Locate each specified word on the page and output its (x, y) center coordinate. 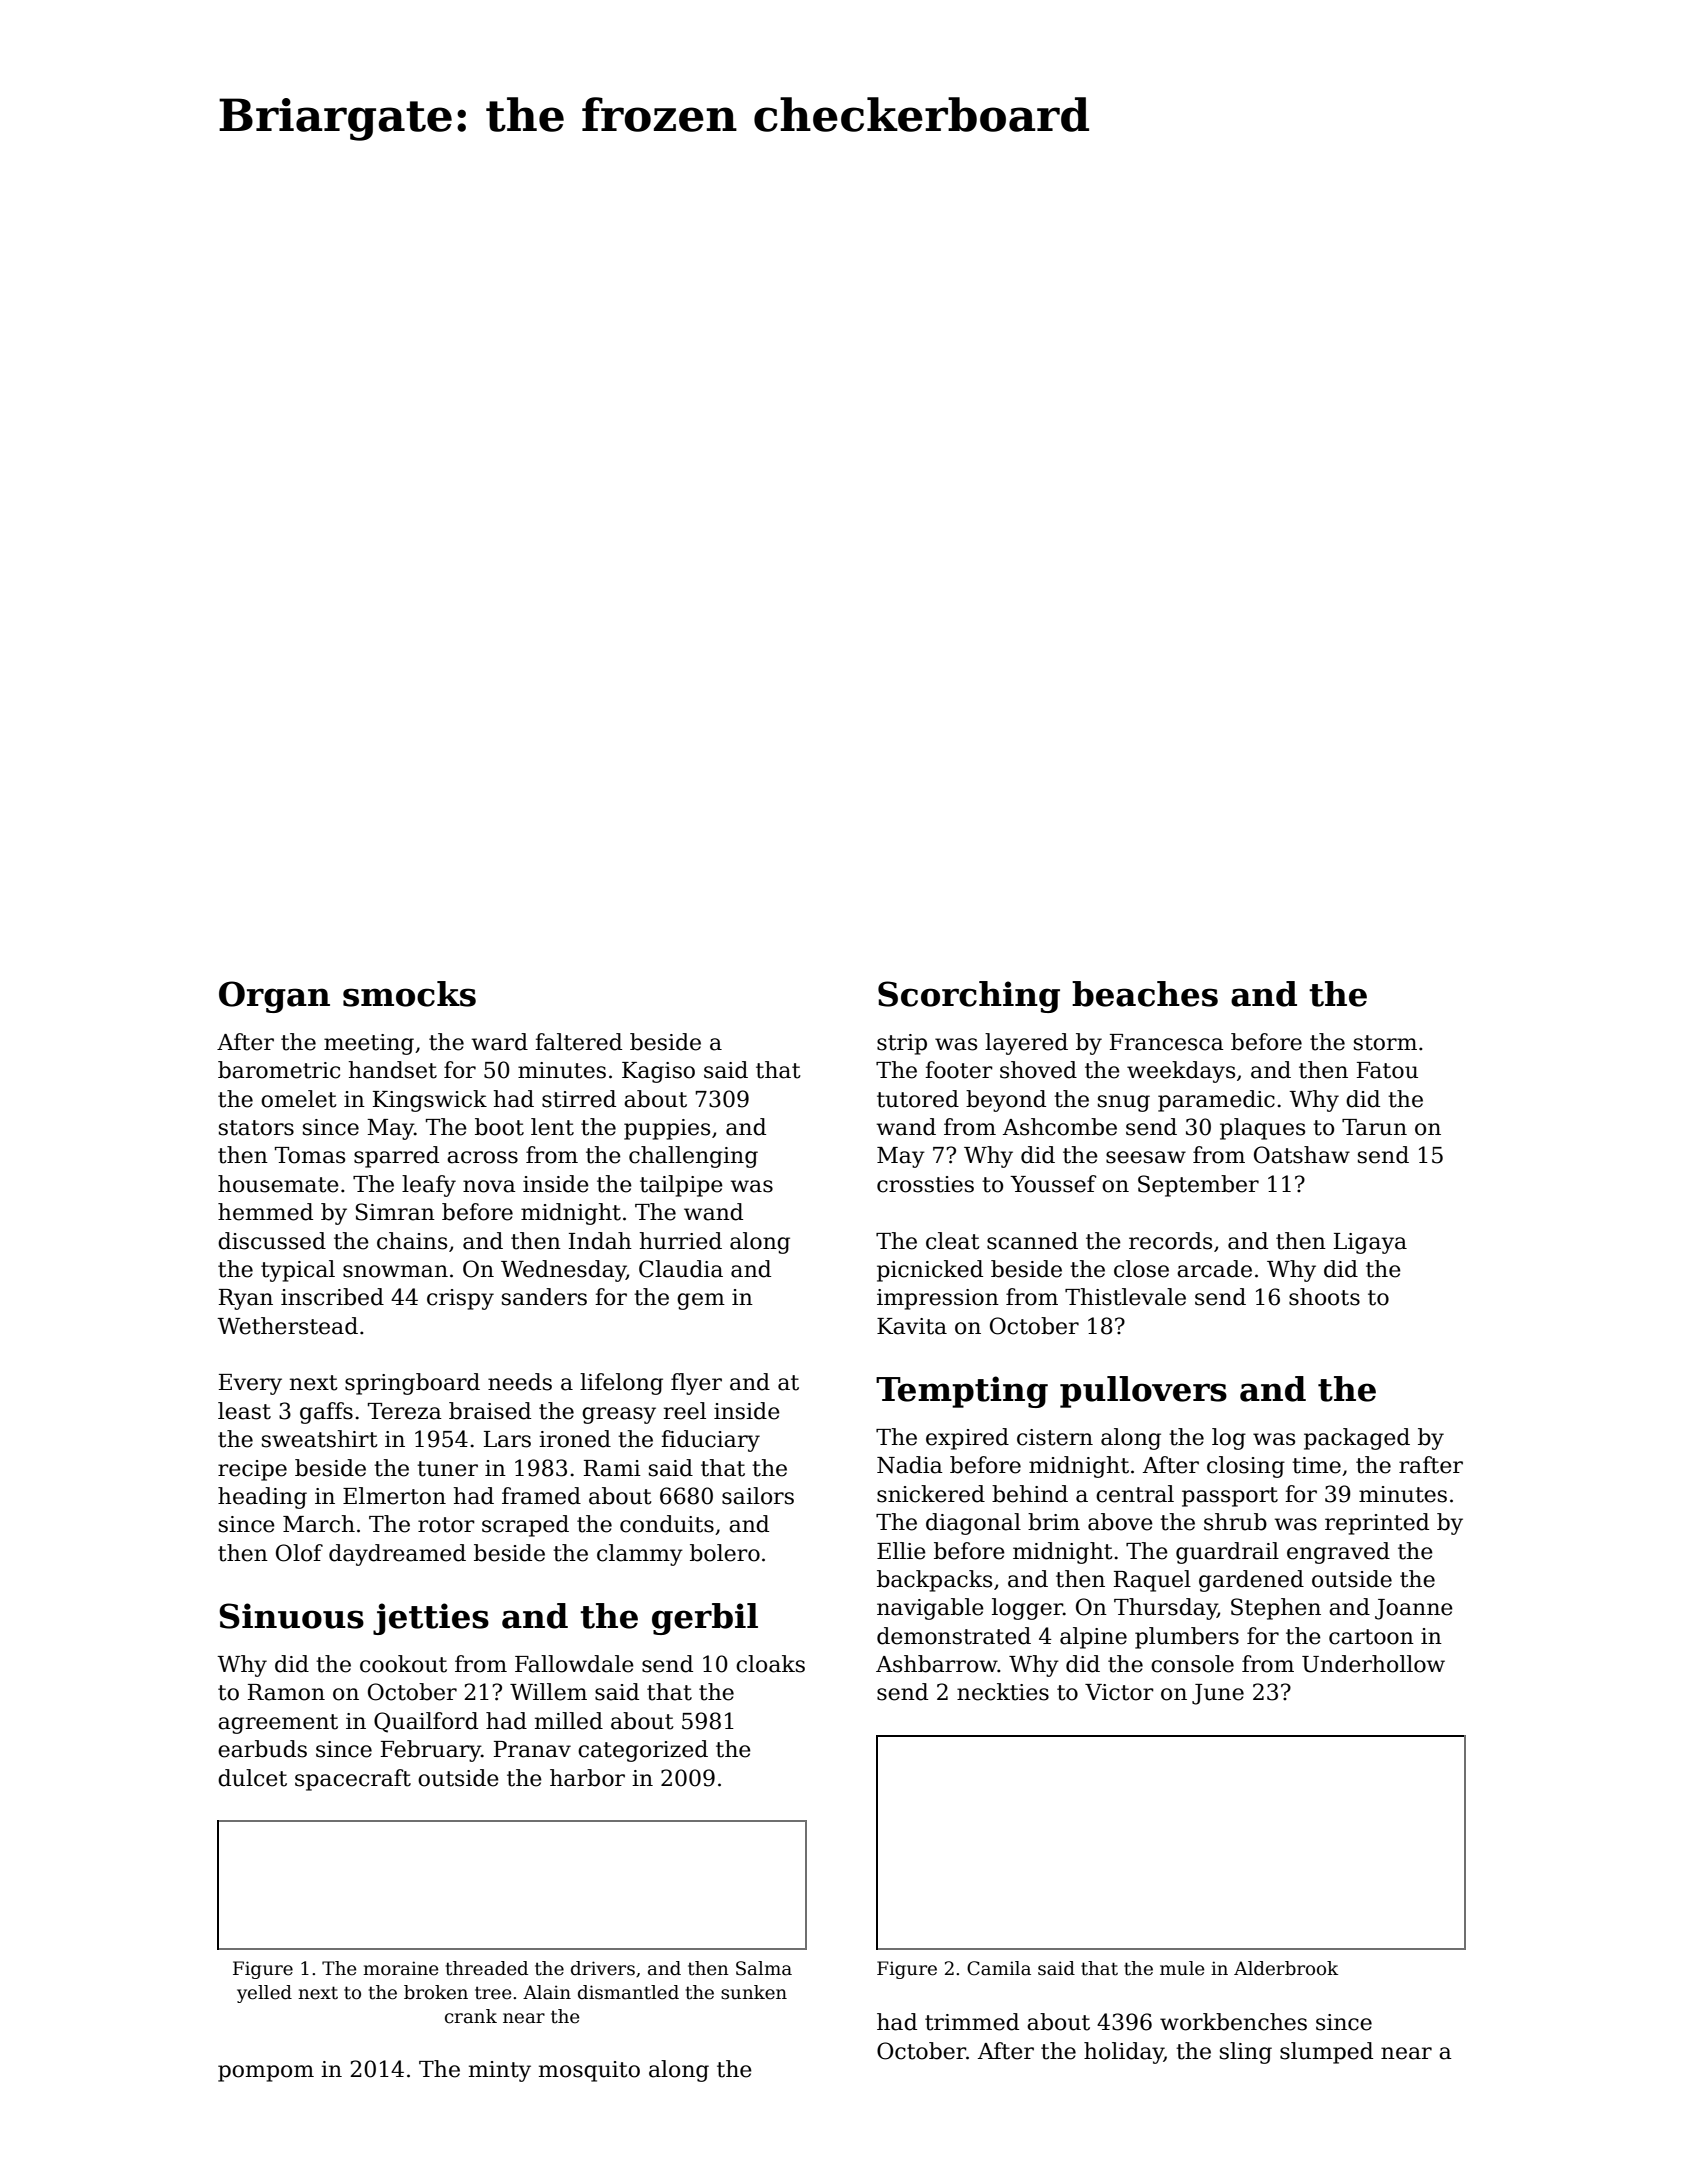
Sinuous (291, 1616)
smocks (409, 994)
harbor (587, 1778)
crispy (460, 1299)
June (1218, 1694)
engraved (1338, 1553)
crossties (925, 1184)
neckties (1003, 1692)
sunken (754, 1992)
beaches (1145, 994)
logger (1027, 1609)
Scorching (969, 997)
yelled (264, 1994)
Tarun (1374, 1127)
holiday (1124, 2053)
